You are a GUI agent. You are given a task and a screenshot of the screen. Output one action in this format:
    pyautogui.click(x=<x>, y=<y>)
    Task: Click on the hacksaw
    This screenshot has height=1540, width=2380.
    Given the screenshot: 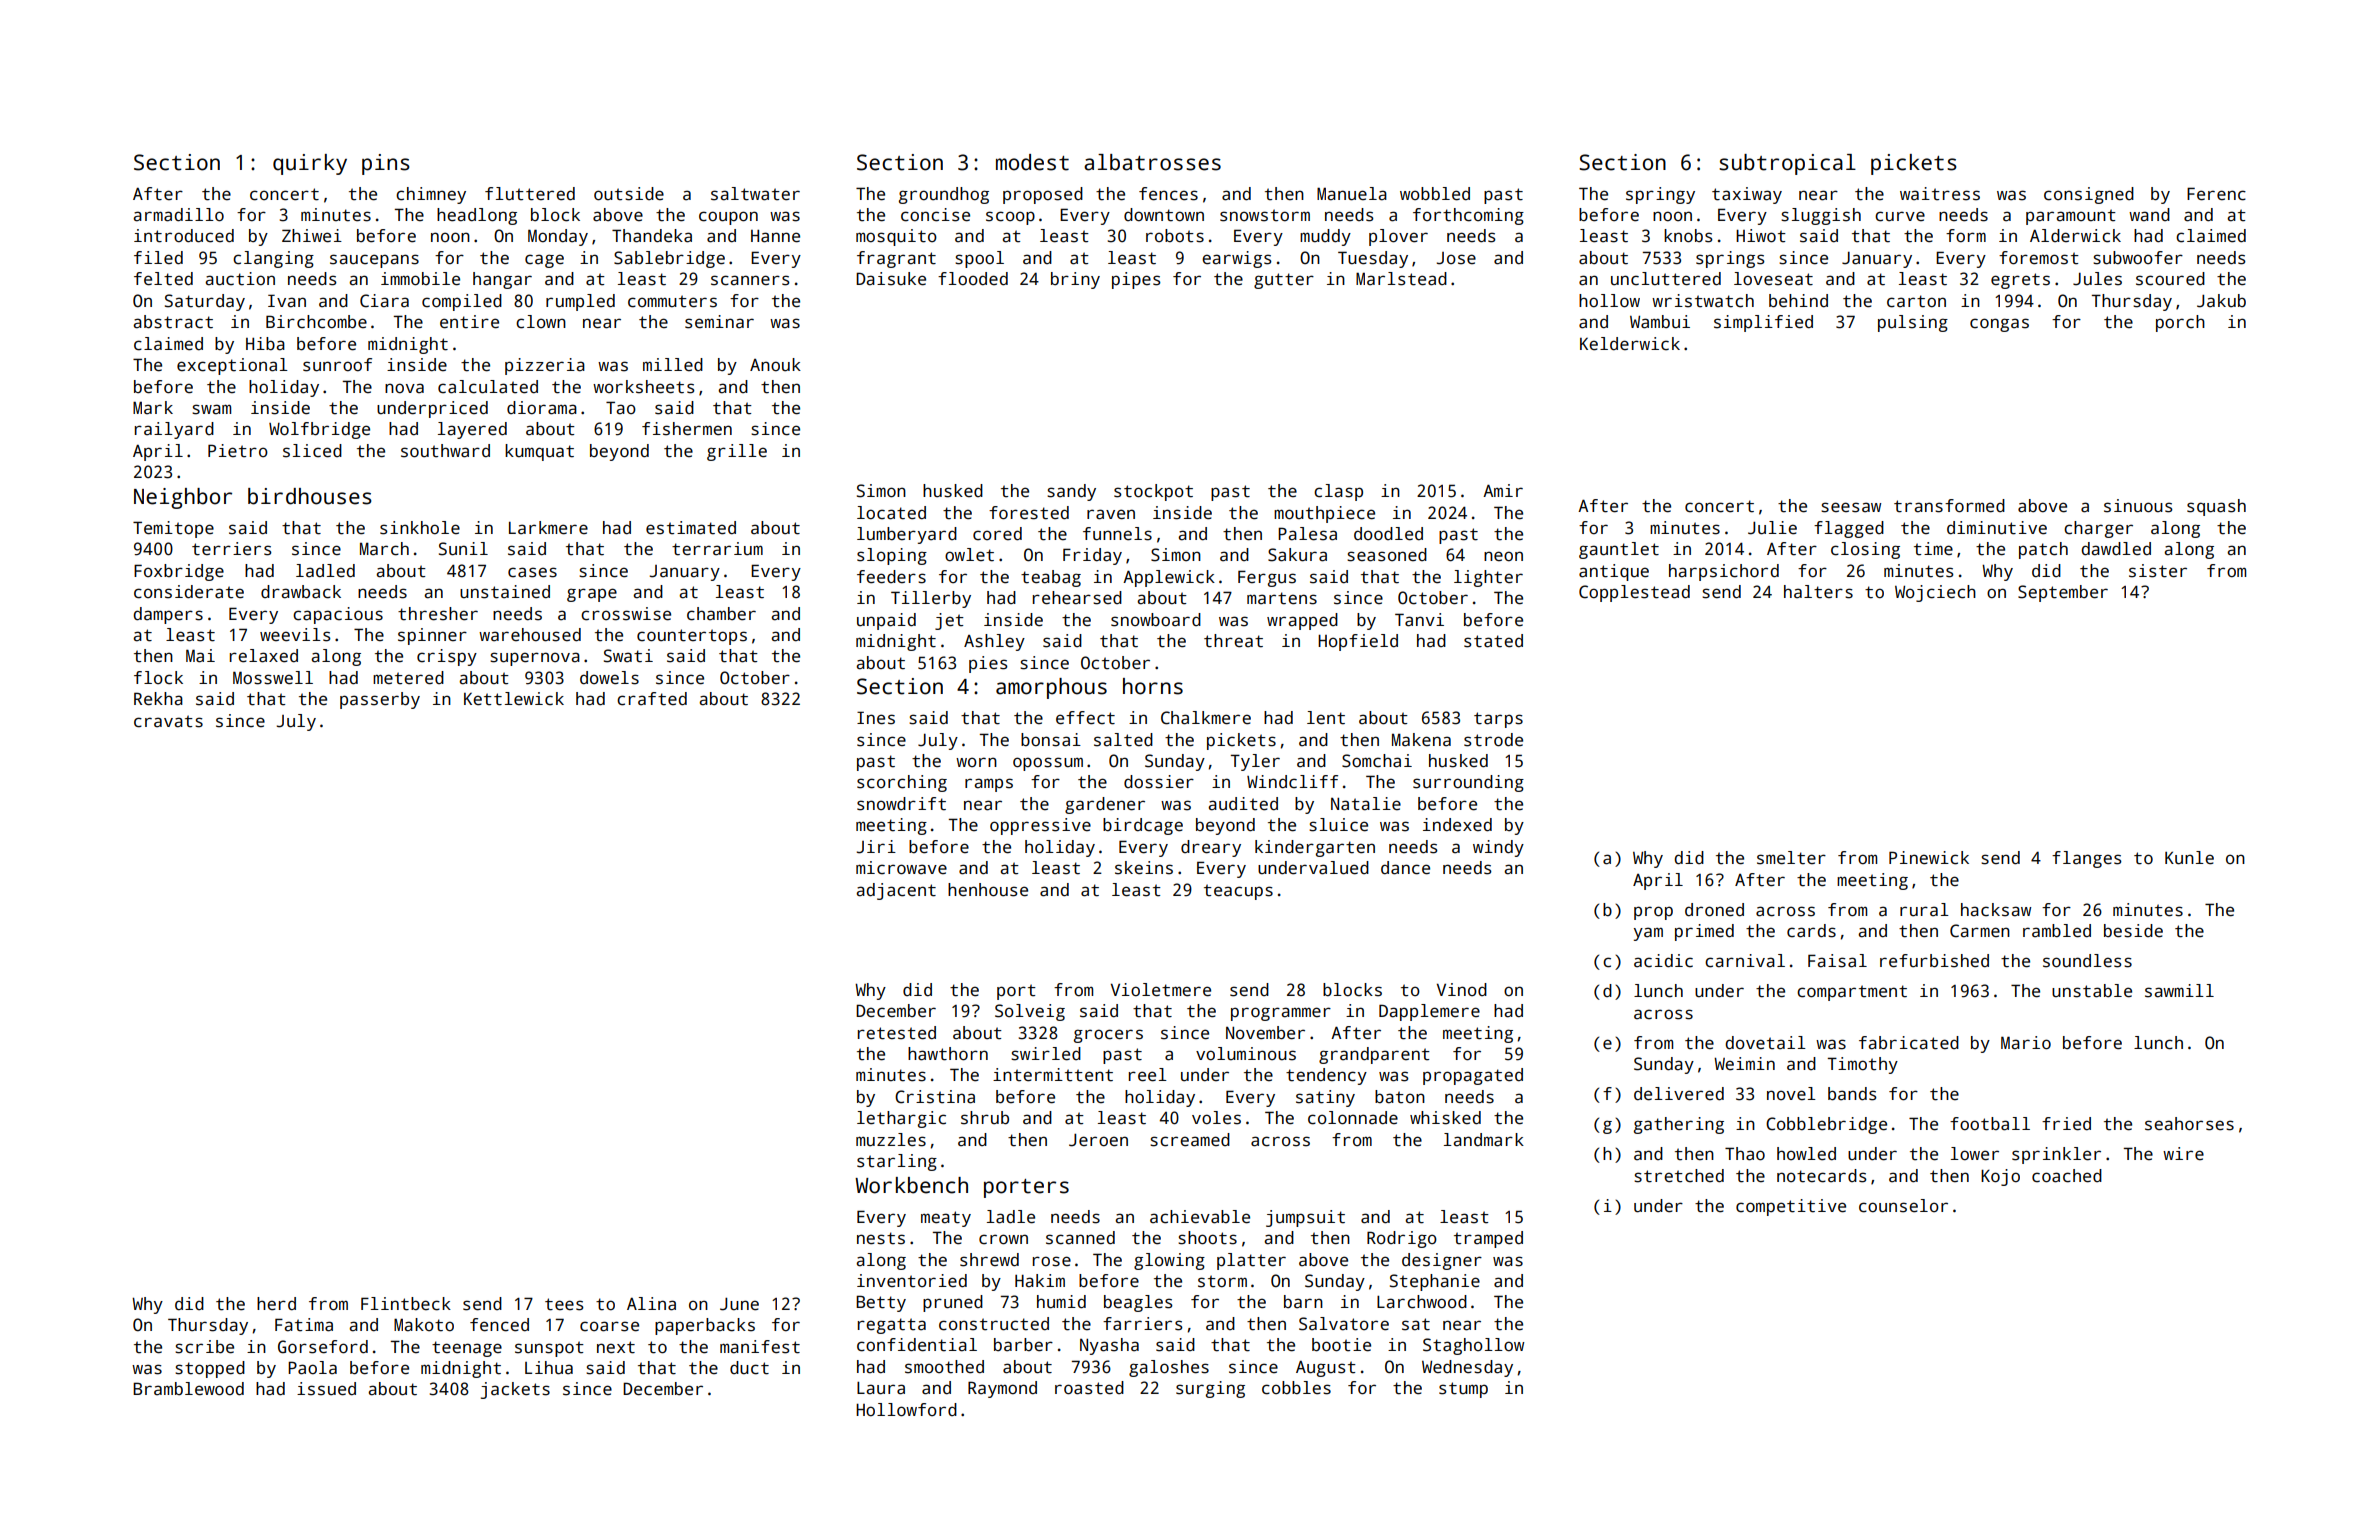 What is the action you would take?
    pyautogui.click(x=1996, y=910)
